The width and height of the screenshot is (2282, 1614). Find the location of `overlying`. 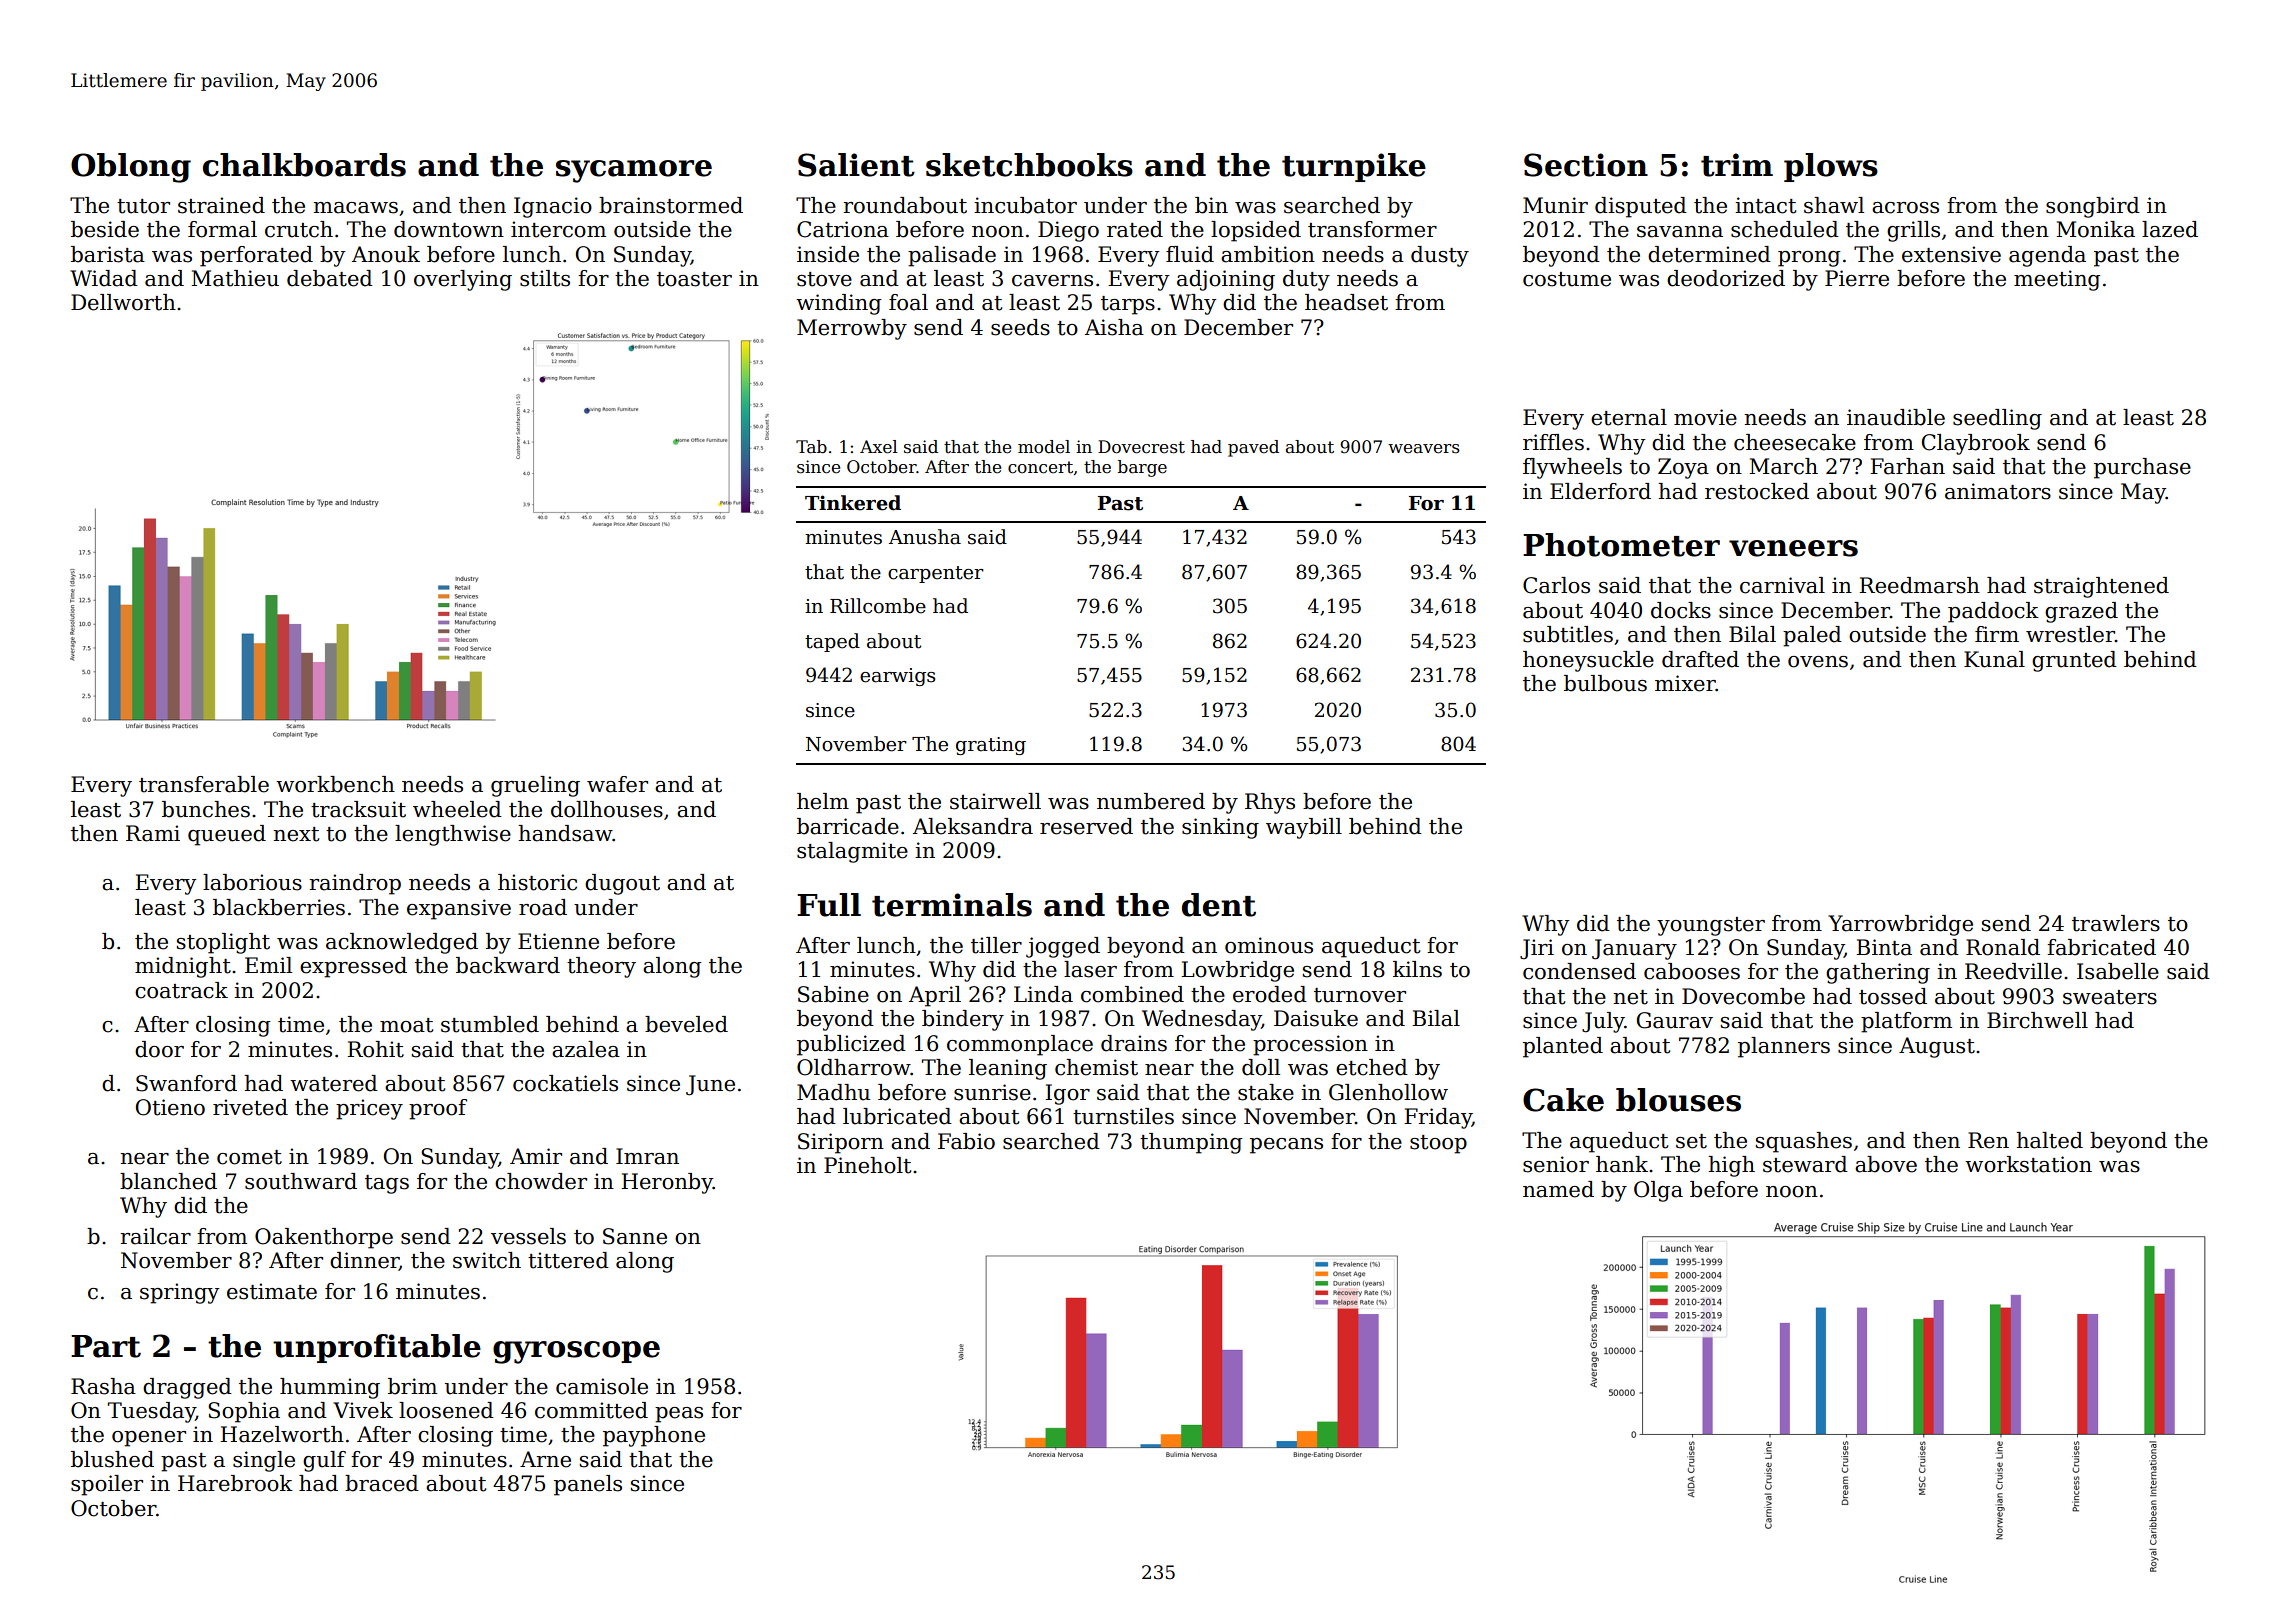

overlying is located at coordinates (463, 280).
